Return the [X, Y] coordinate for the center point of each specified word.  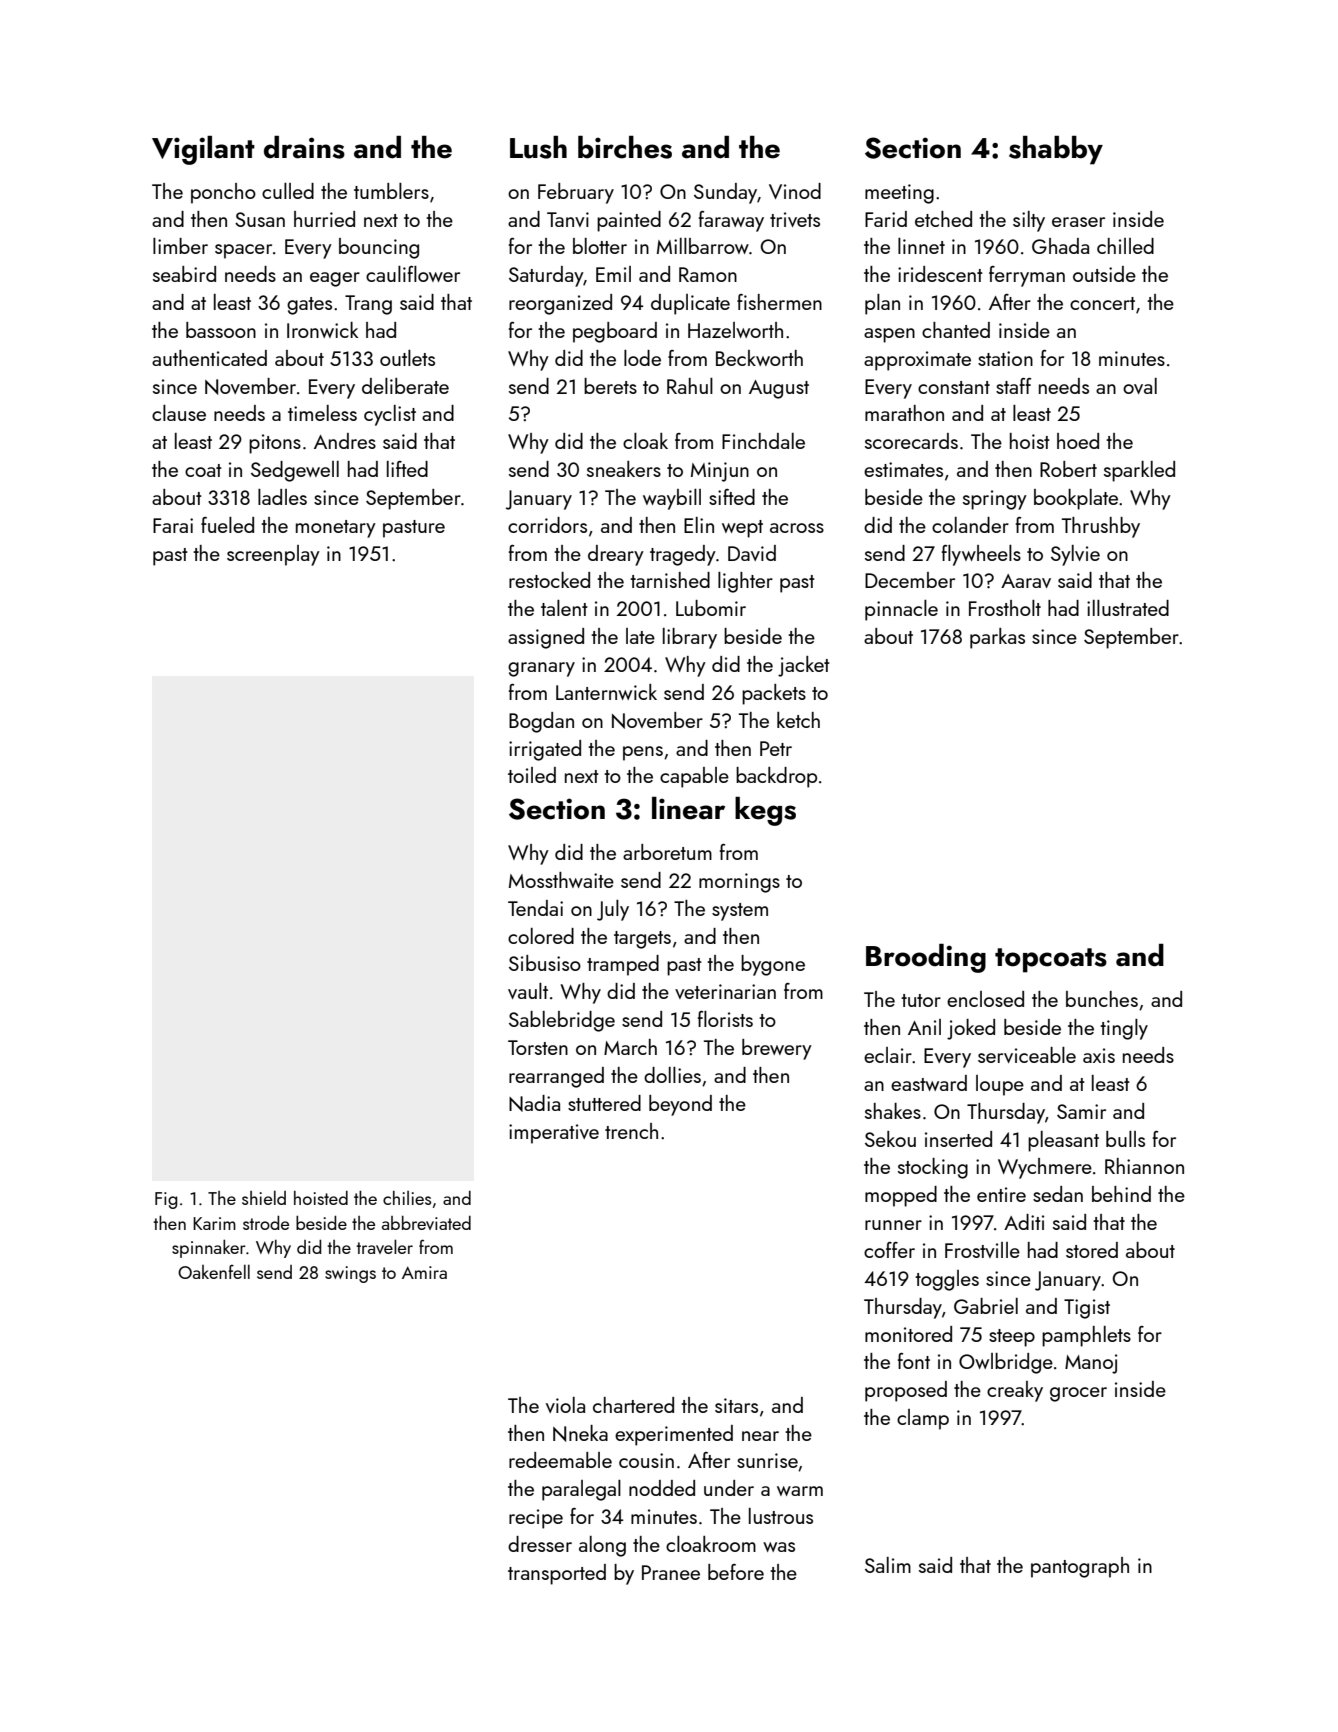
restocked [549, 580]
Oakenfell [214, 1271]
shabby [1056, 150]
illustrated [1128, 608]
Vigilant [203, 150]
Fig [166, 1200]
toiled [532, 775]
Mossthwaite [561, 880]
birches [625, 147]
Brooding [926, 958]
